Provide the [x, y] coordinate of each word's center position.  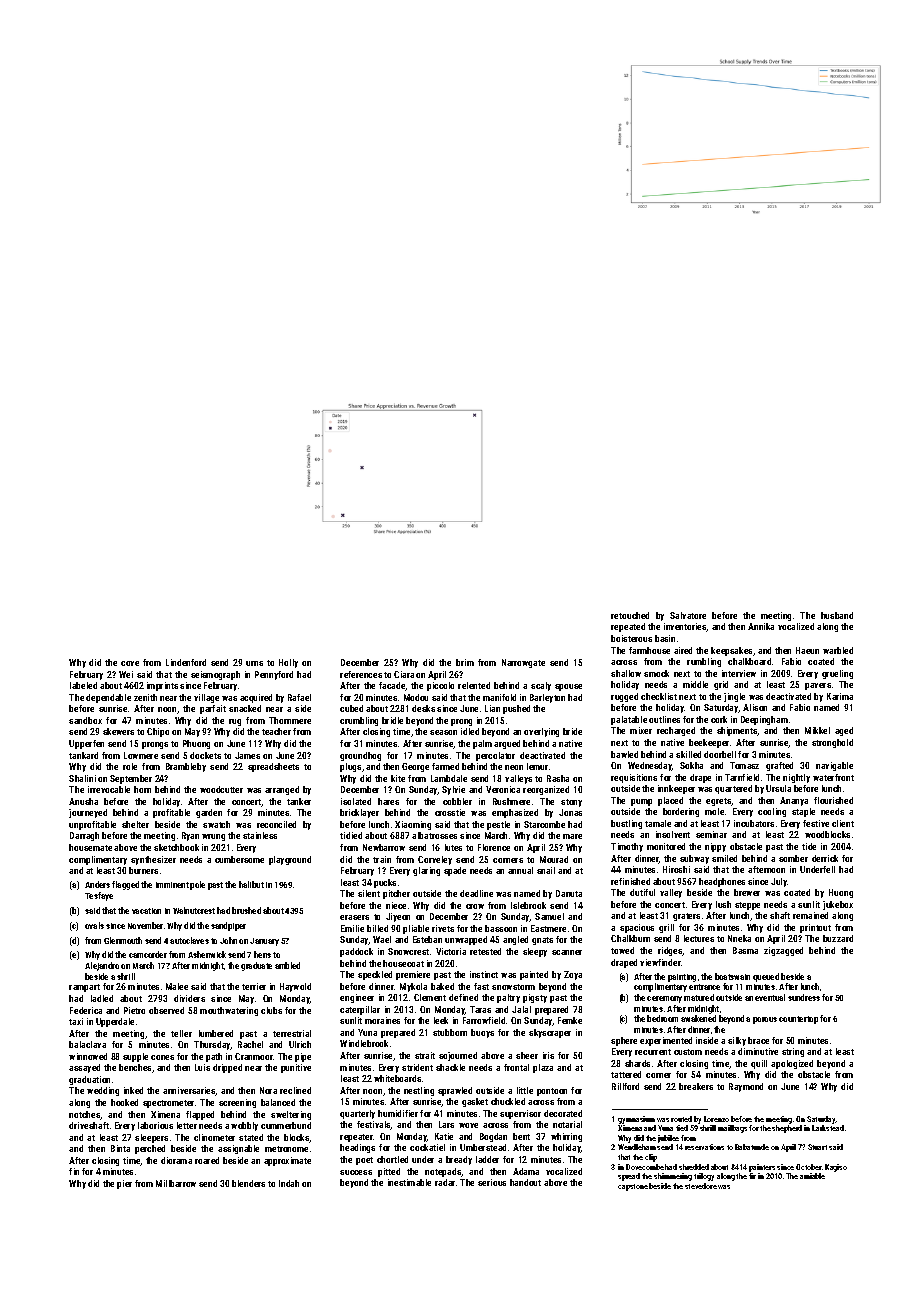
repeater [356, 1138]
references [361, 674]
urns [254, 663]
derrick [825, 858]
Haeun [807, 650]
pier [124, 1184]
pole [197, 885]
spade [455, 871]
